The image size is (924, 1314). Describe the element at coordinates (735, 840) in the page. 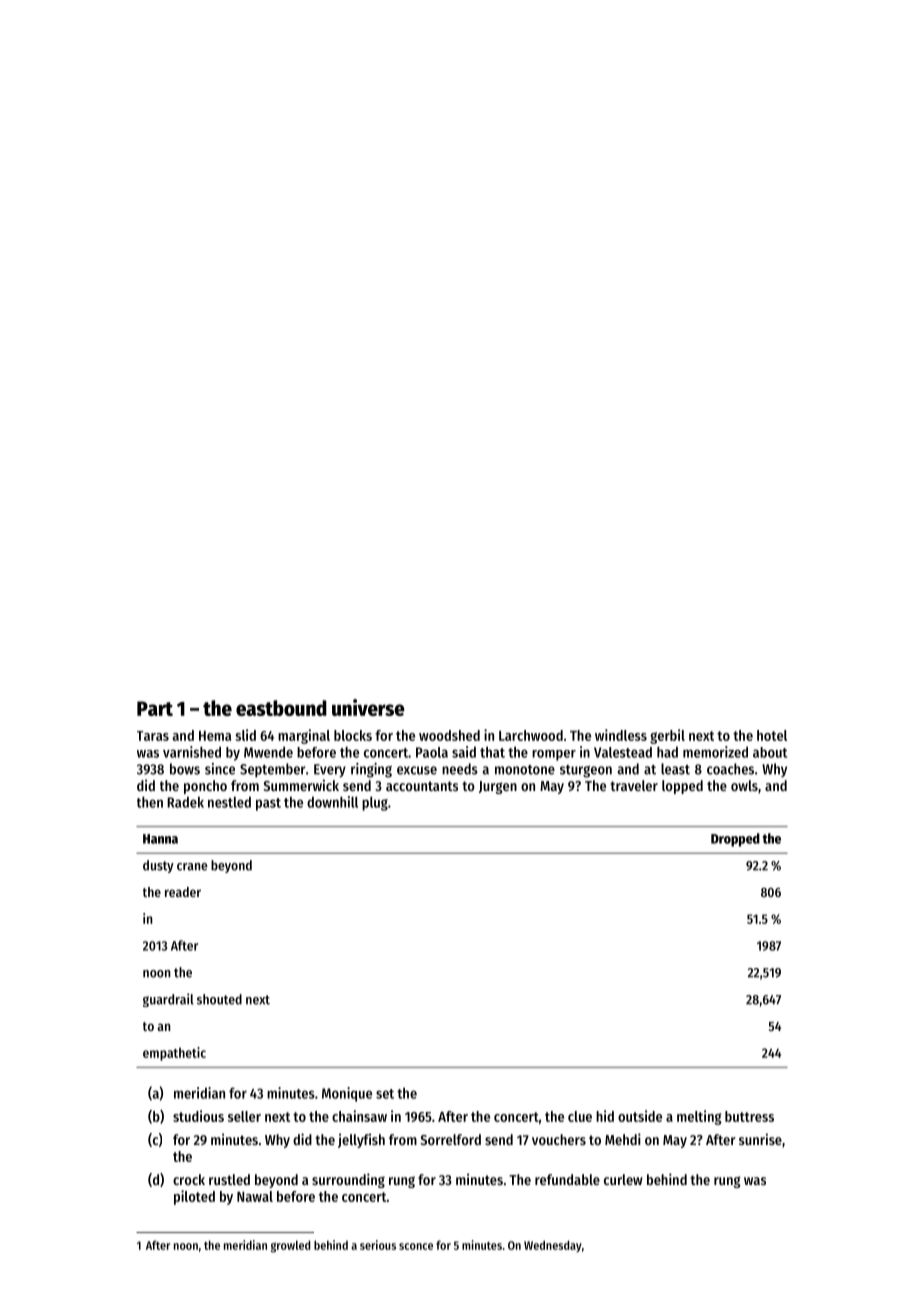

I see `Dropped` at that location.
